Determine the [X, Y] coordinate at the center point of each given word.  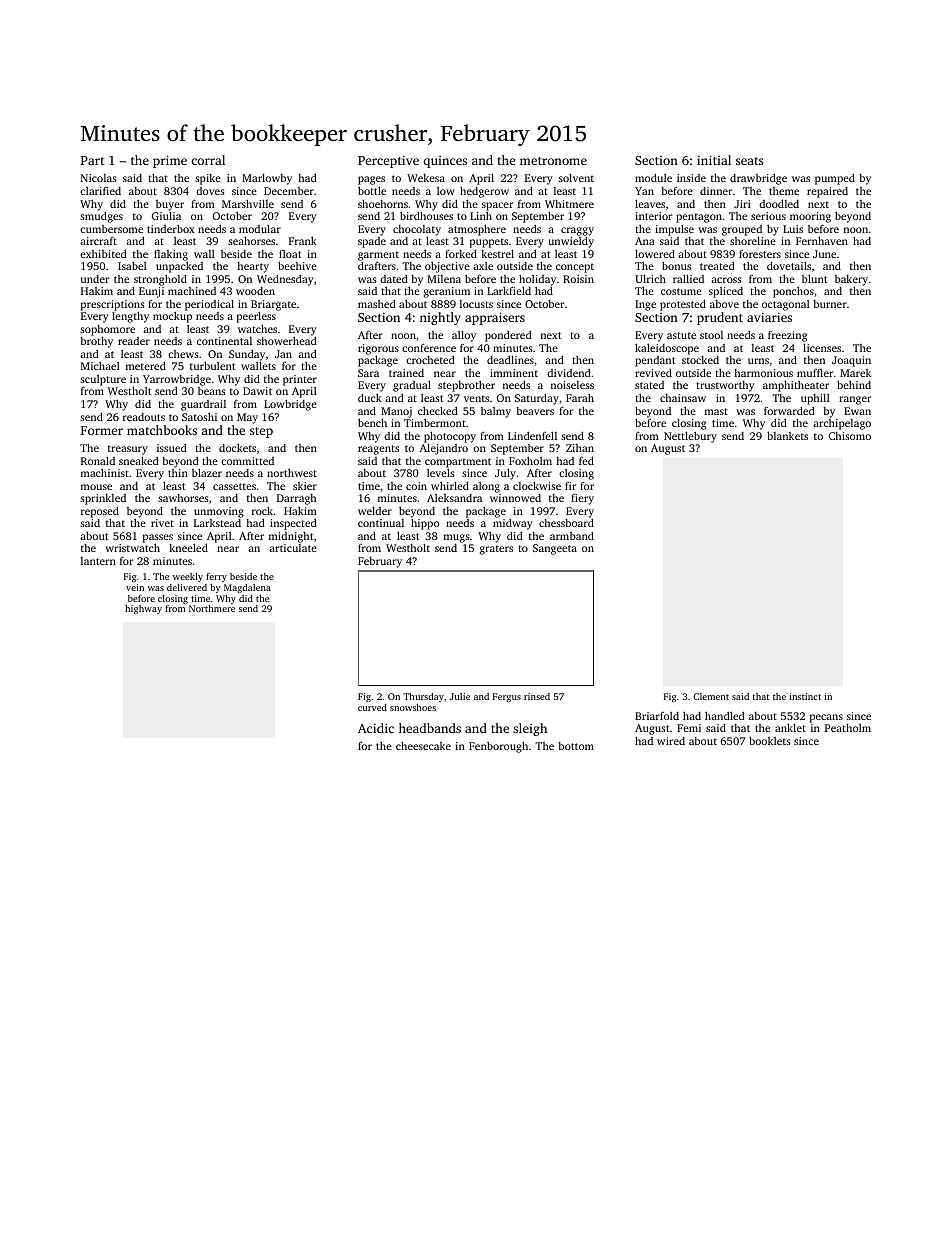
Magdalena [247, 588]
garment [378, 256]
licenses [822, 348]
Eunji [151, 292]
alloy [464, 336]
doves [210, 191]
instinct [805, 696]
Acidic [376, 728]
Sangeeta [555, 549]
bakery [851, 281]
